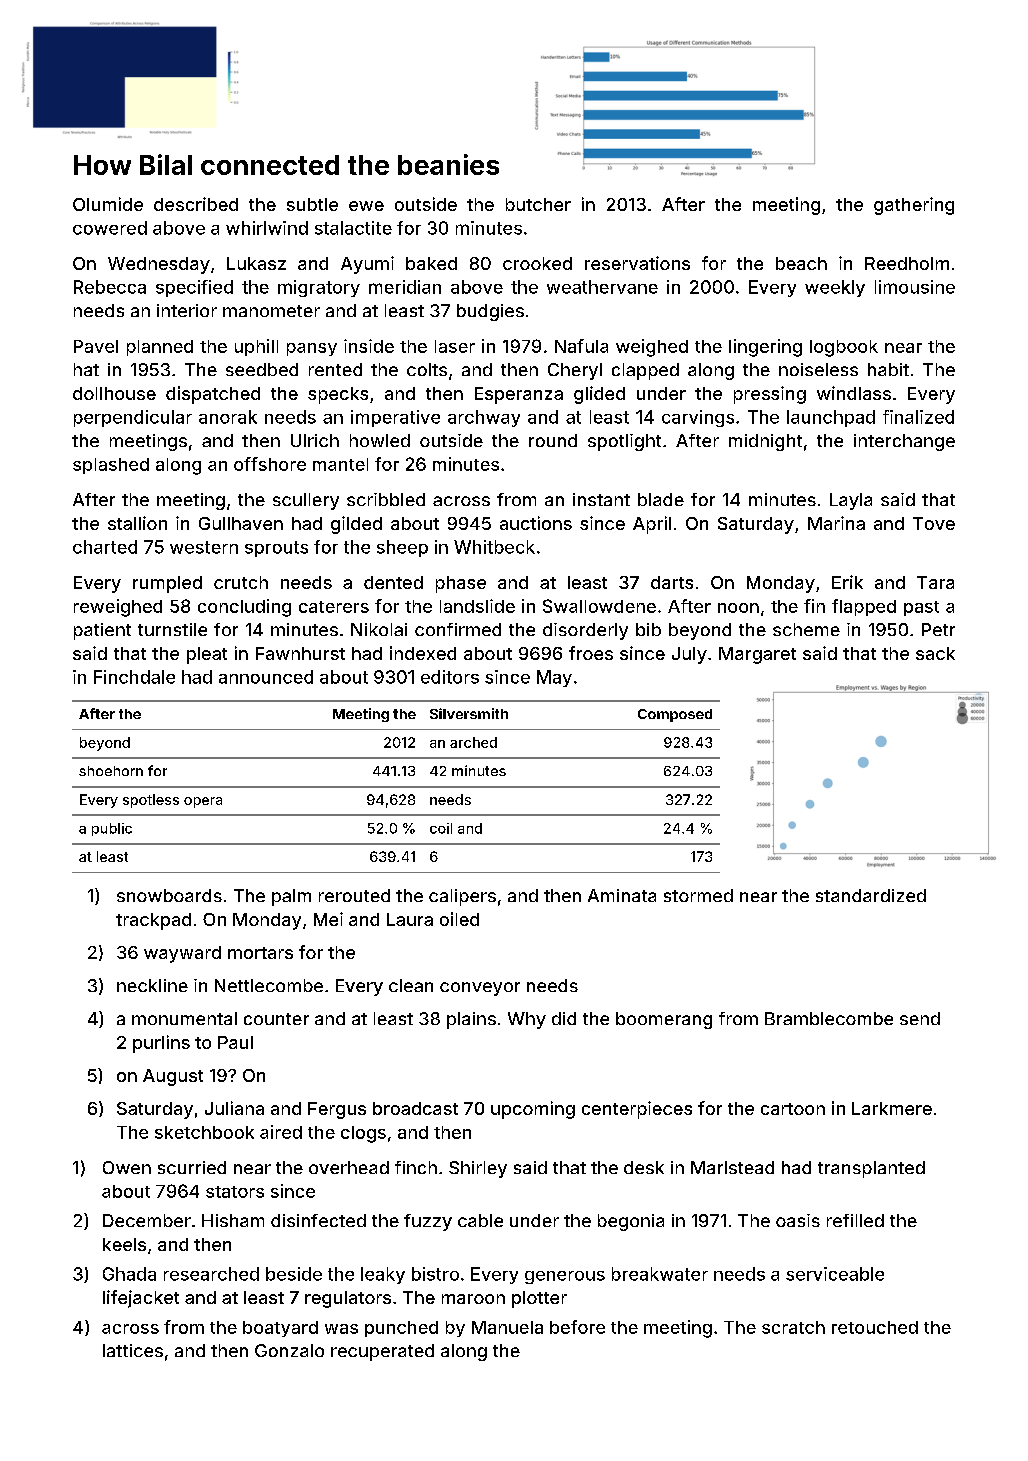  Describe the element at coordinates (415, 1108) in the page. I see `broadcast` at that location.
